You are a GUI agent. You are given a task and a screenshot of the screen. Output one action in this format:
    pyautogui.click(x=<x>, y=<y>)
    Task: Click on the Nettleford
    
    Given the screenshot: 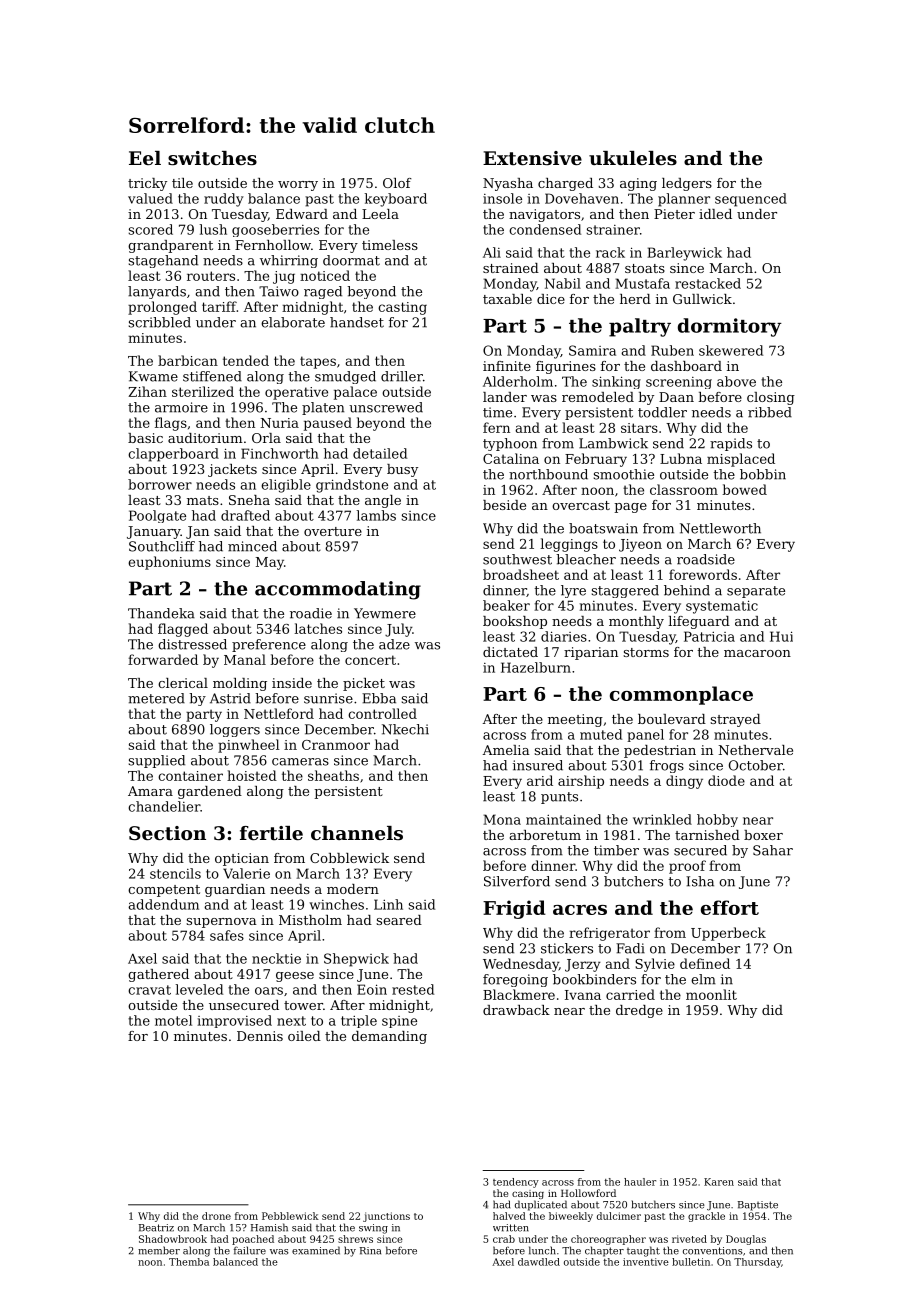 What is the action you would take?
    pyautogui.click(x=279, y=713)
